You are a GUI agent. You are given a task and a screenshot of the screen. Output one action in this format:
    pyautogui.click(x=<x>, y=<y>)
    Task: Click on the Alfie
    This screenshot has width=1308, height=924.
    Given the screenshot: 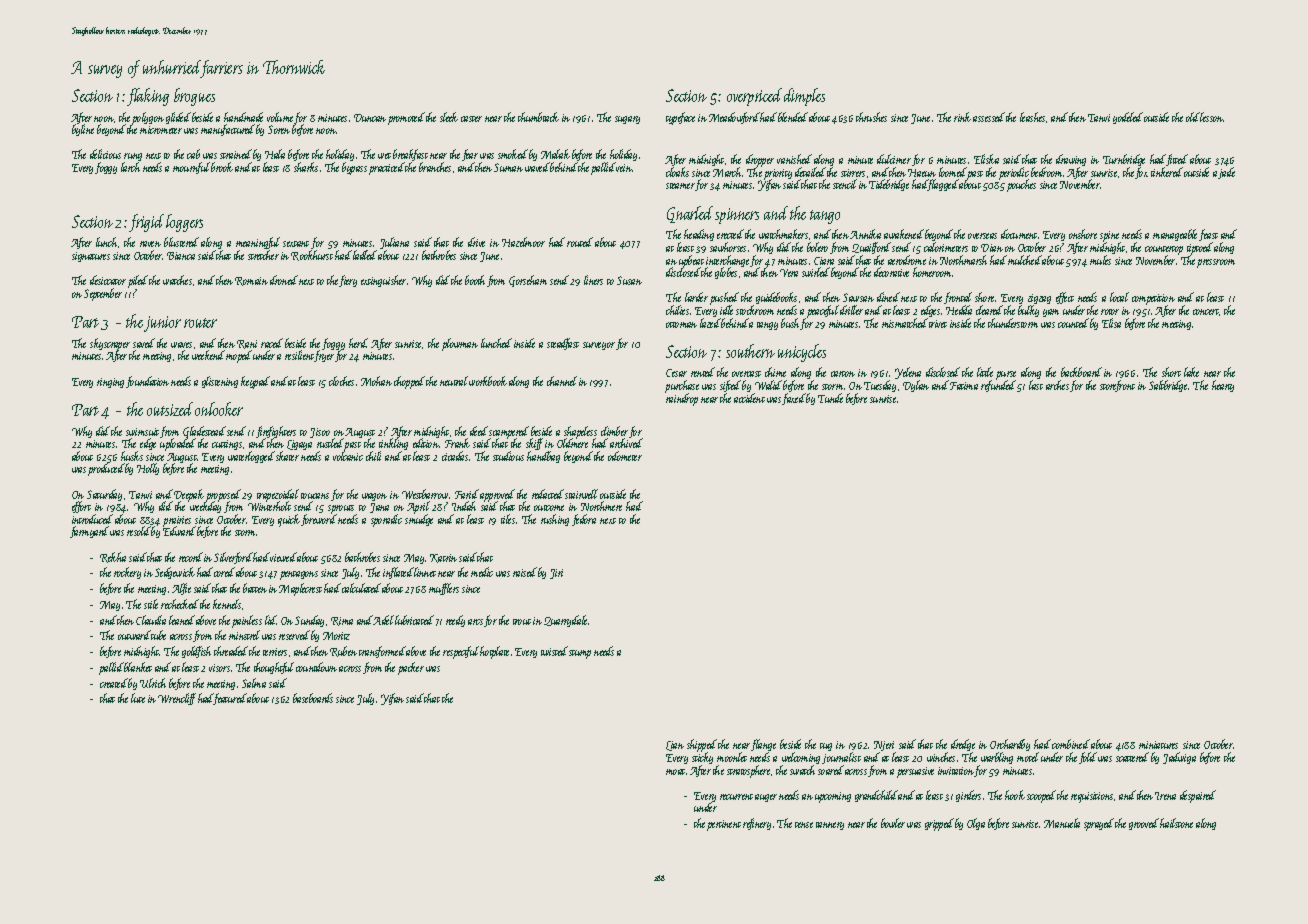 What is the action you would take?
    pyautogui.click(x=181, y=589)
